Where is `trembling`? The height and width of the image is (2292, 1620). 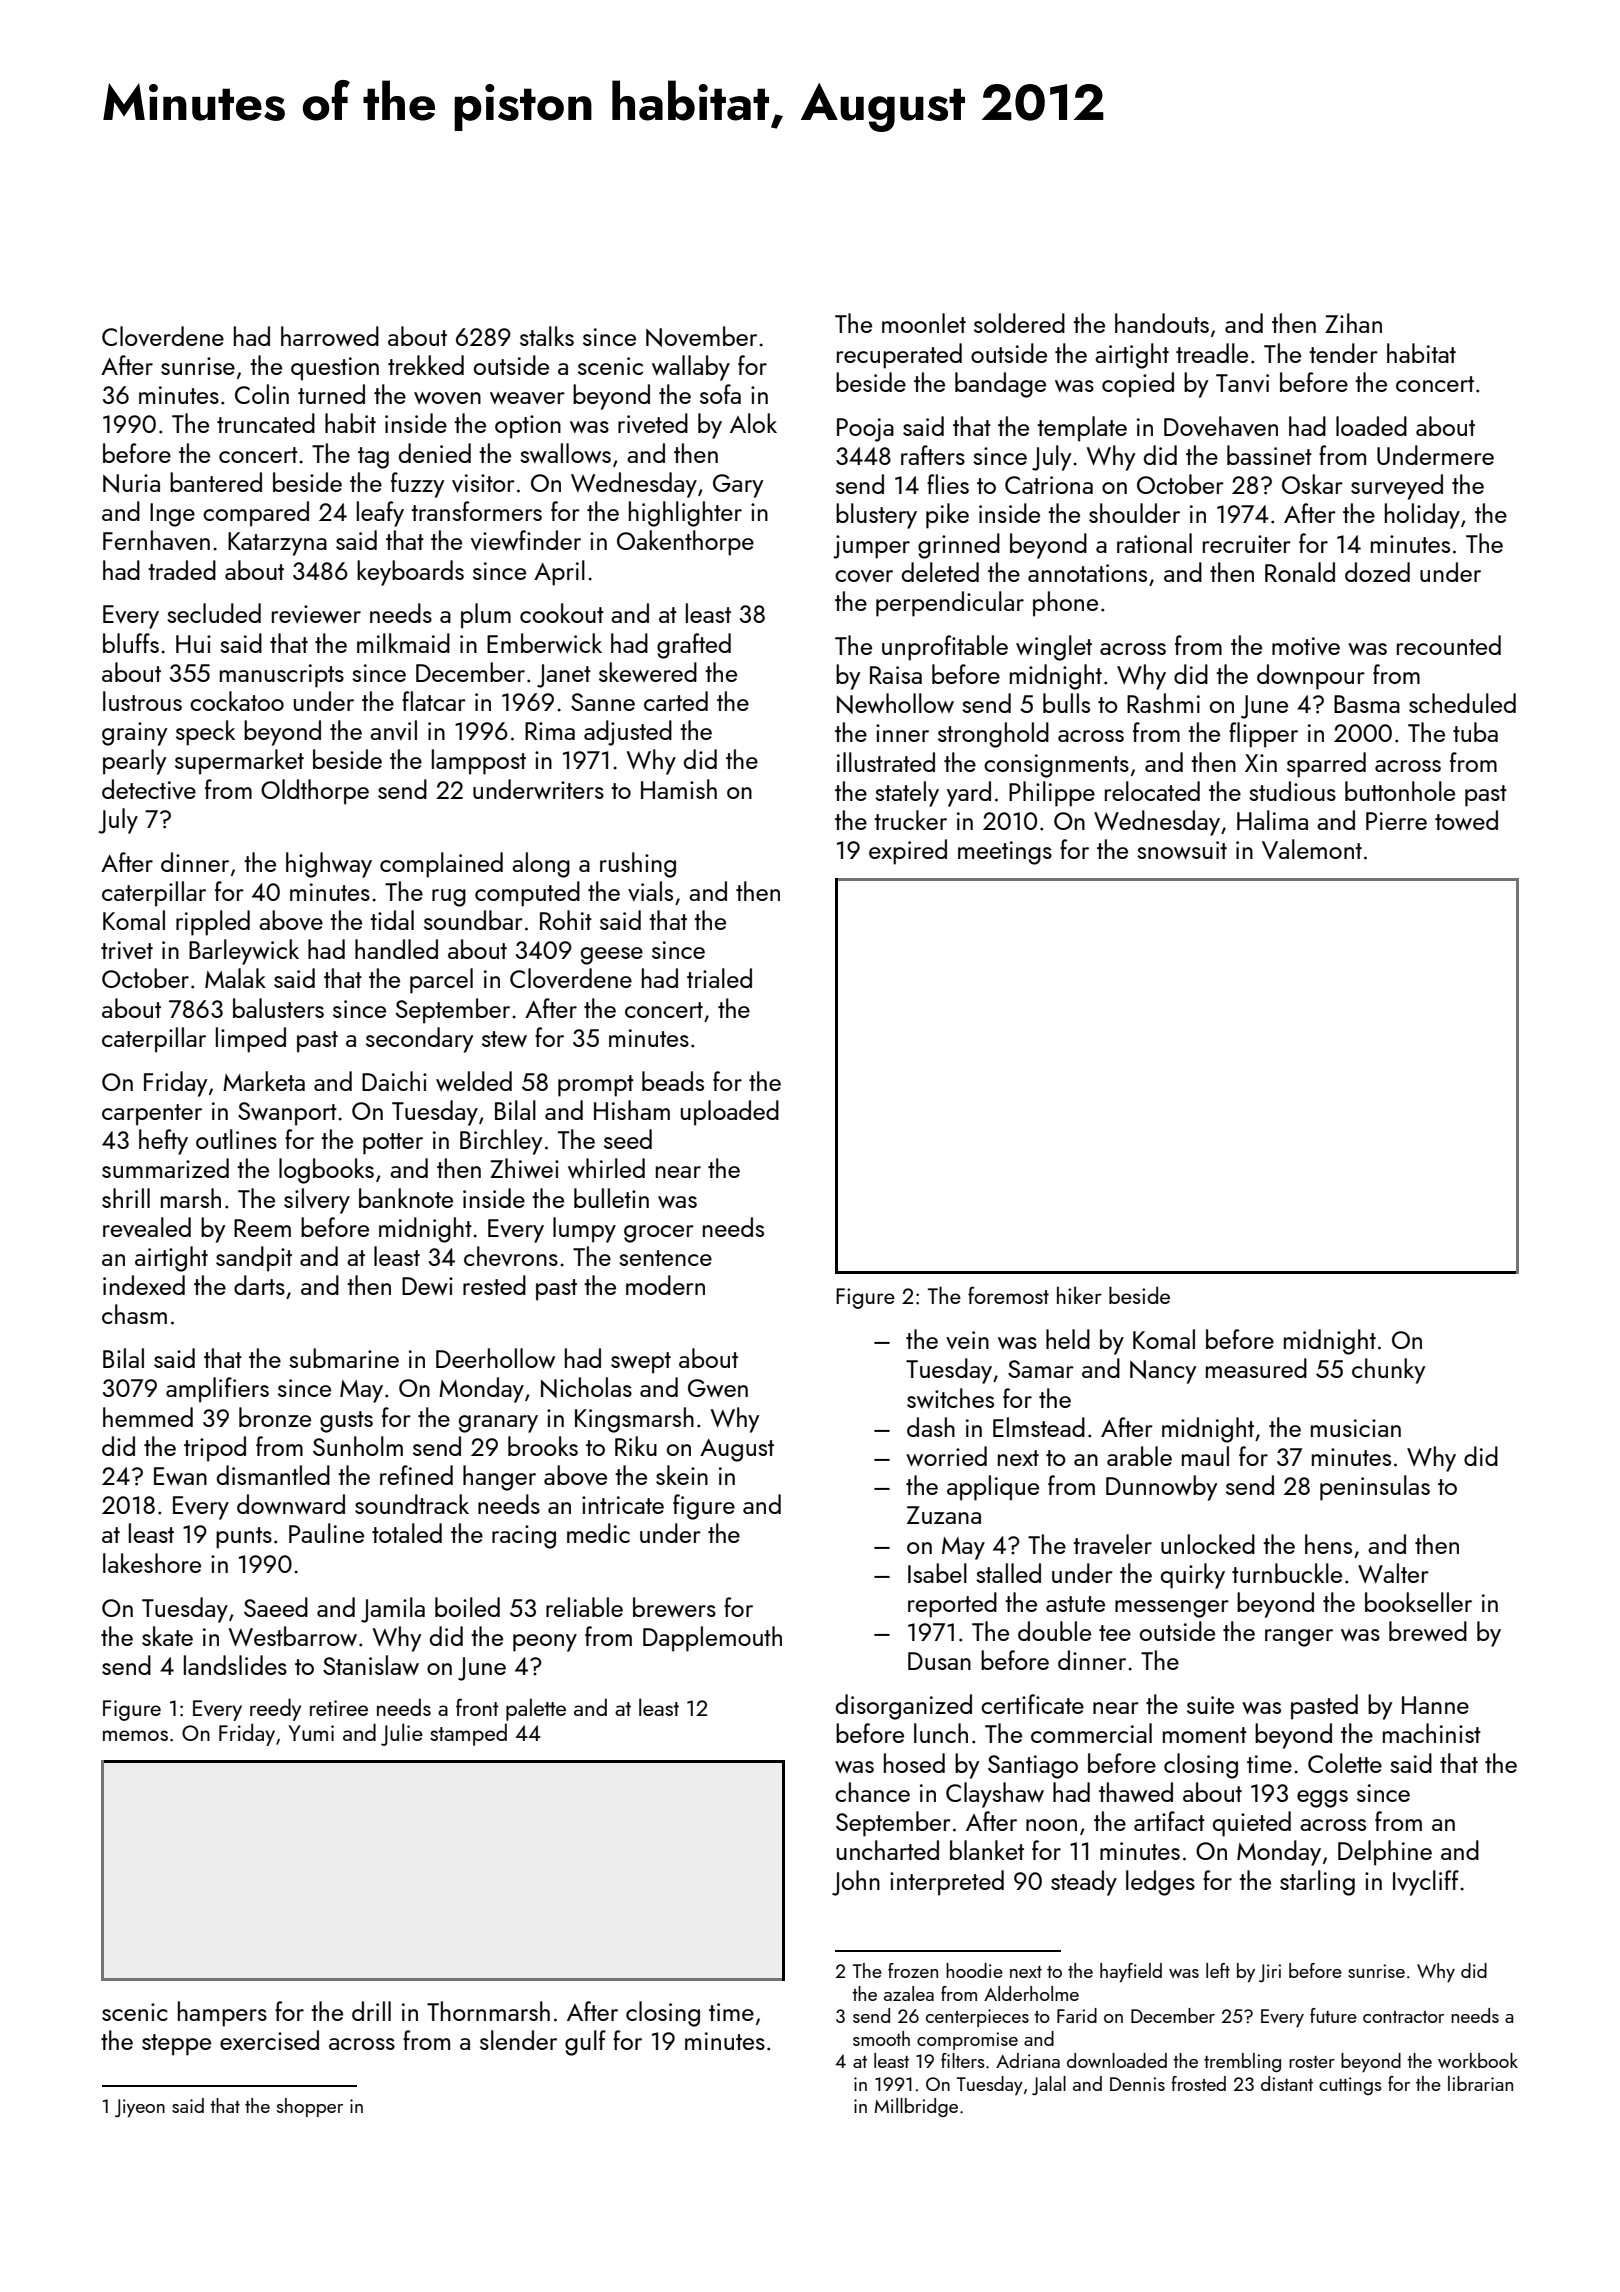 trembling is located at coordinates (1242, 2062).
